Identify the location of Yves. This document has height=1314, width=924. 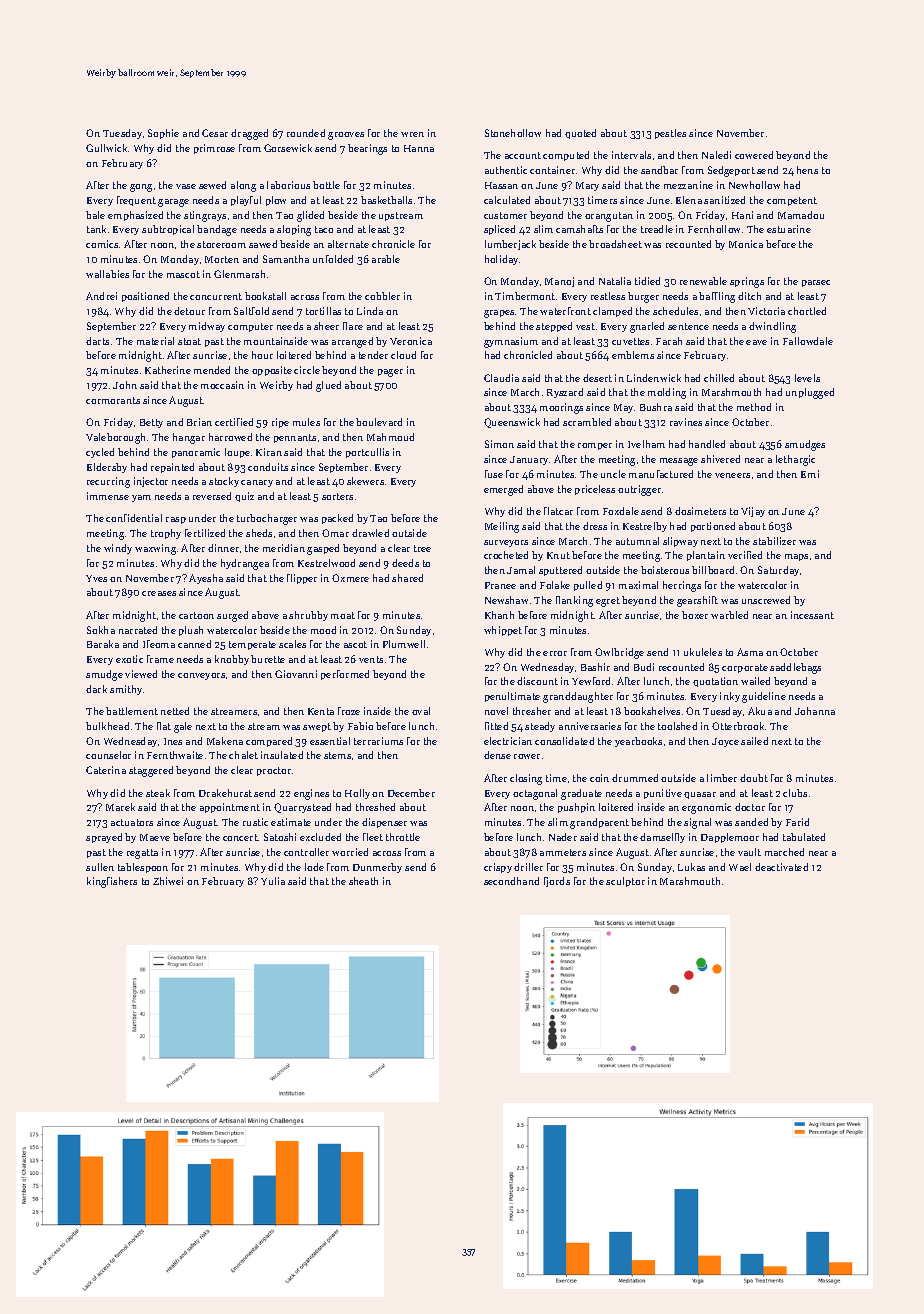
(96, 578).
